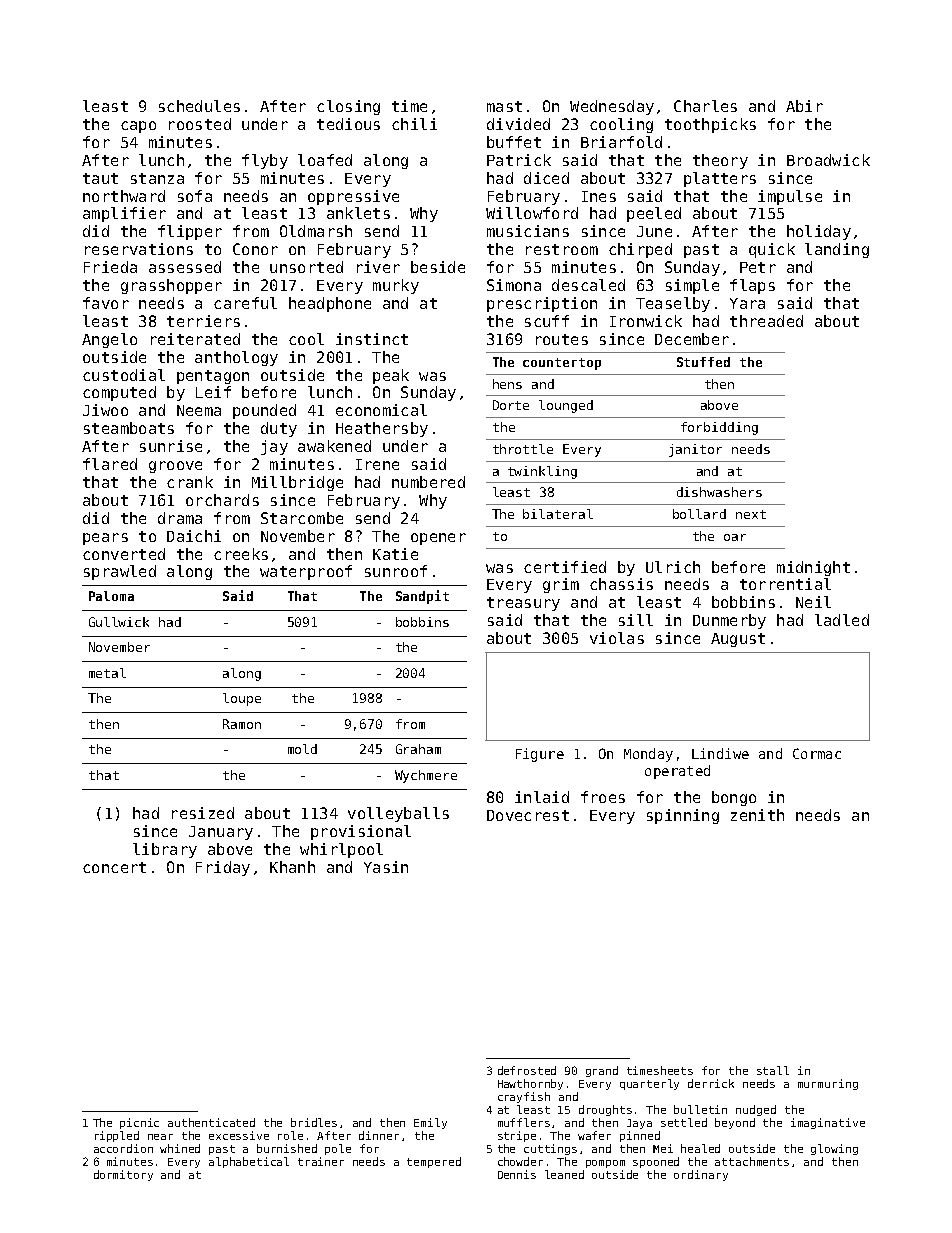 The height and width of the screenshot is (1233, 952). What do you see at coordinates (139, 1123) in the screenshot?
I see `picnic` at bounding box center [139, 1123].
